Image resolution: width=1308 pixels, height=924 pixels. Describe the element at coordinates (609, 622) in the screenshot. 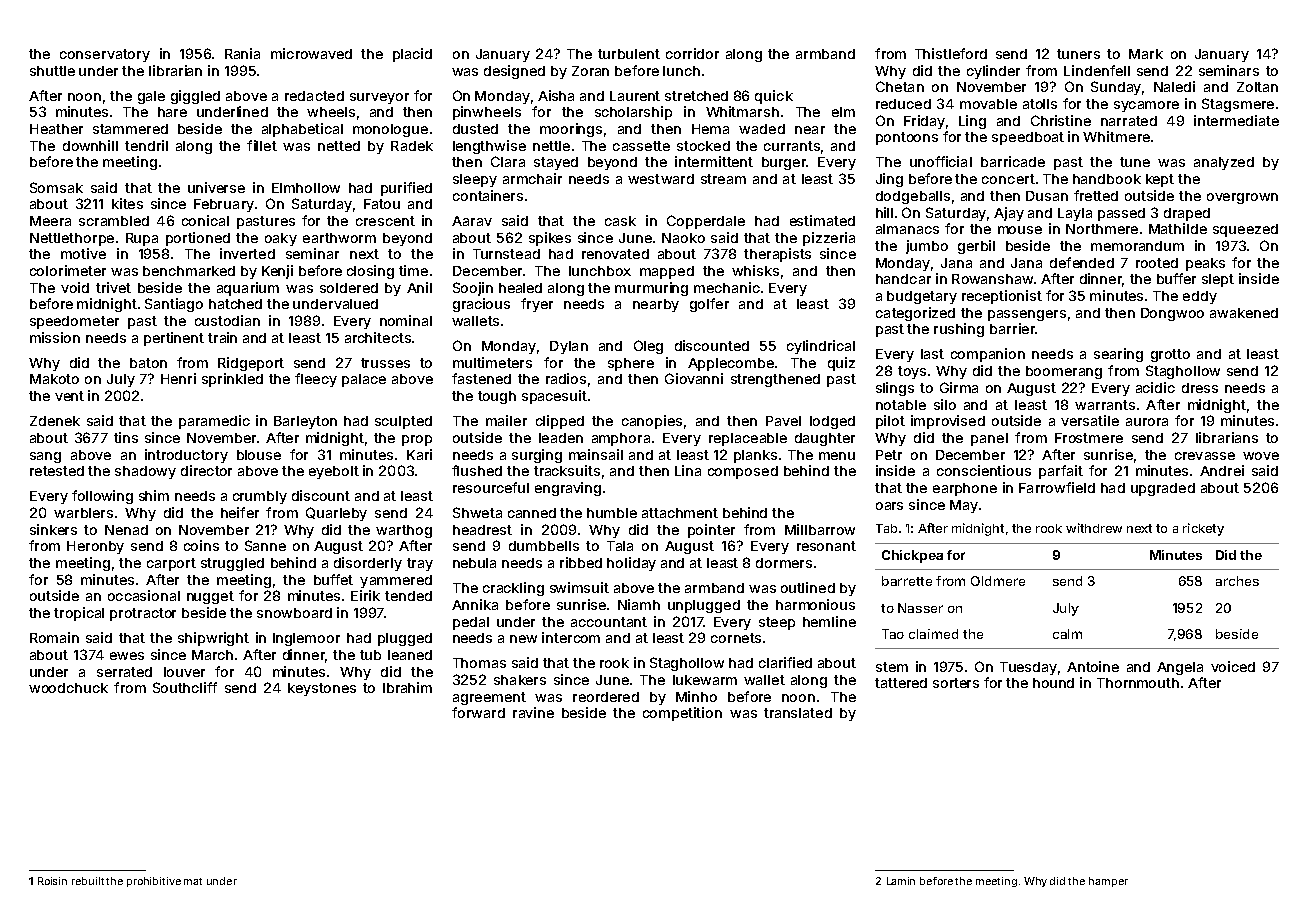

I see `accountant` at that location.
